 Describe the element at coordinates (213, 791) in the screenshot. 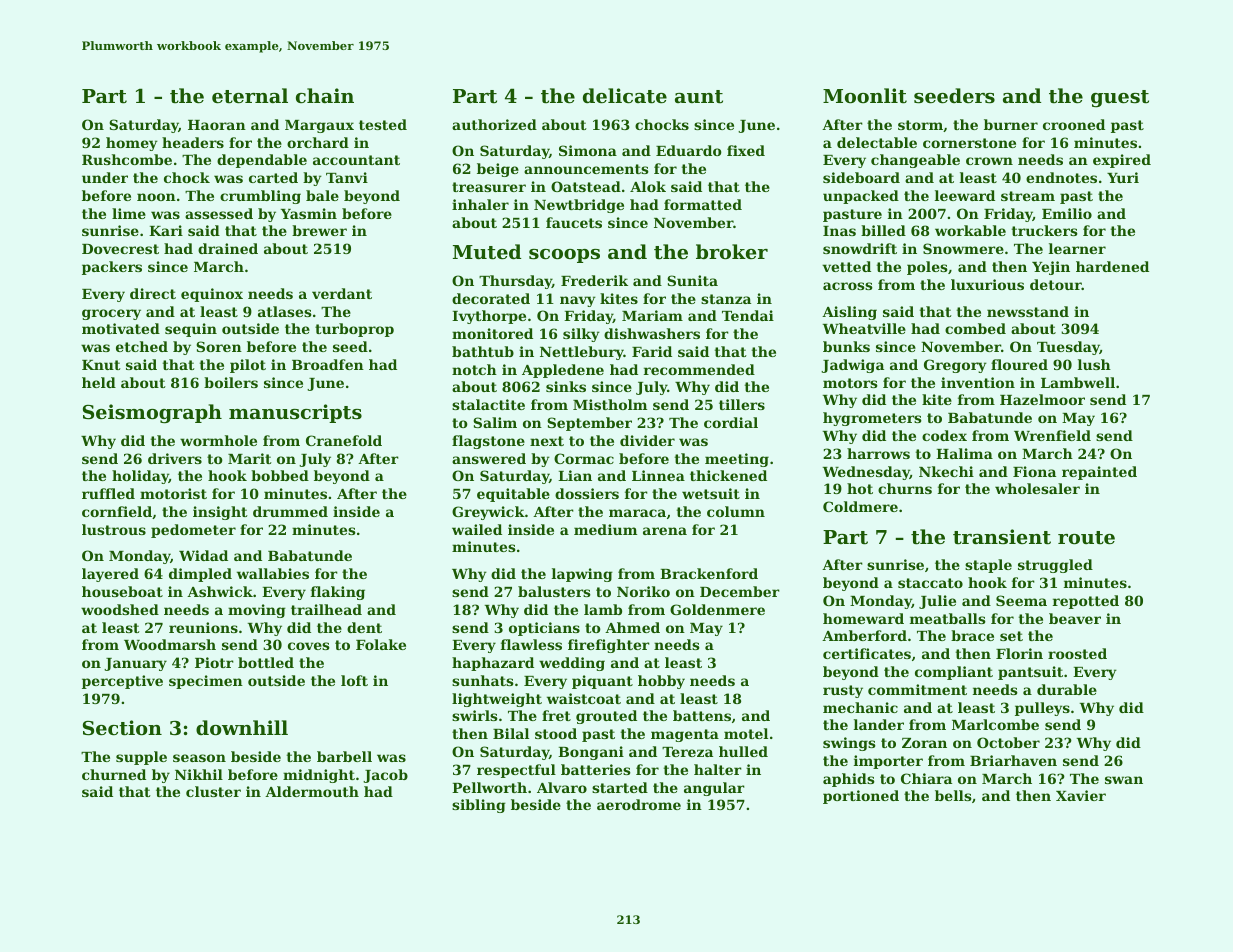

I see `cluster` at that location.
